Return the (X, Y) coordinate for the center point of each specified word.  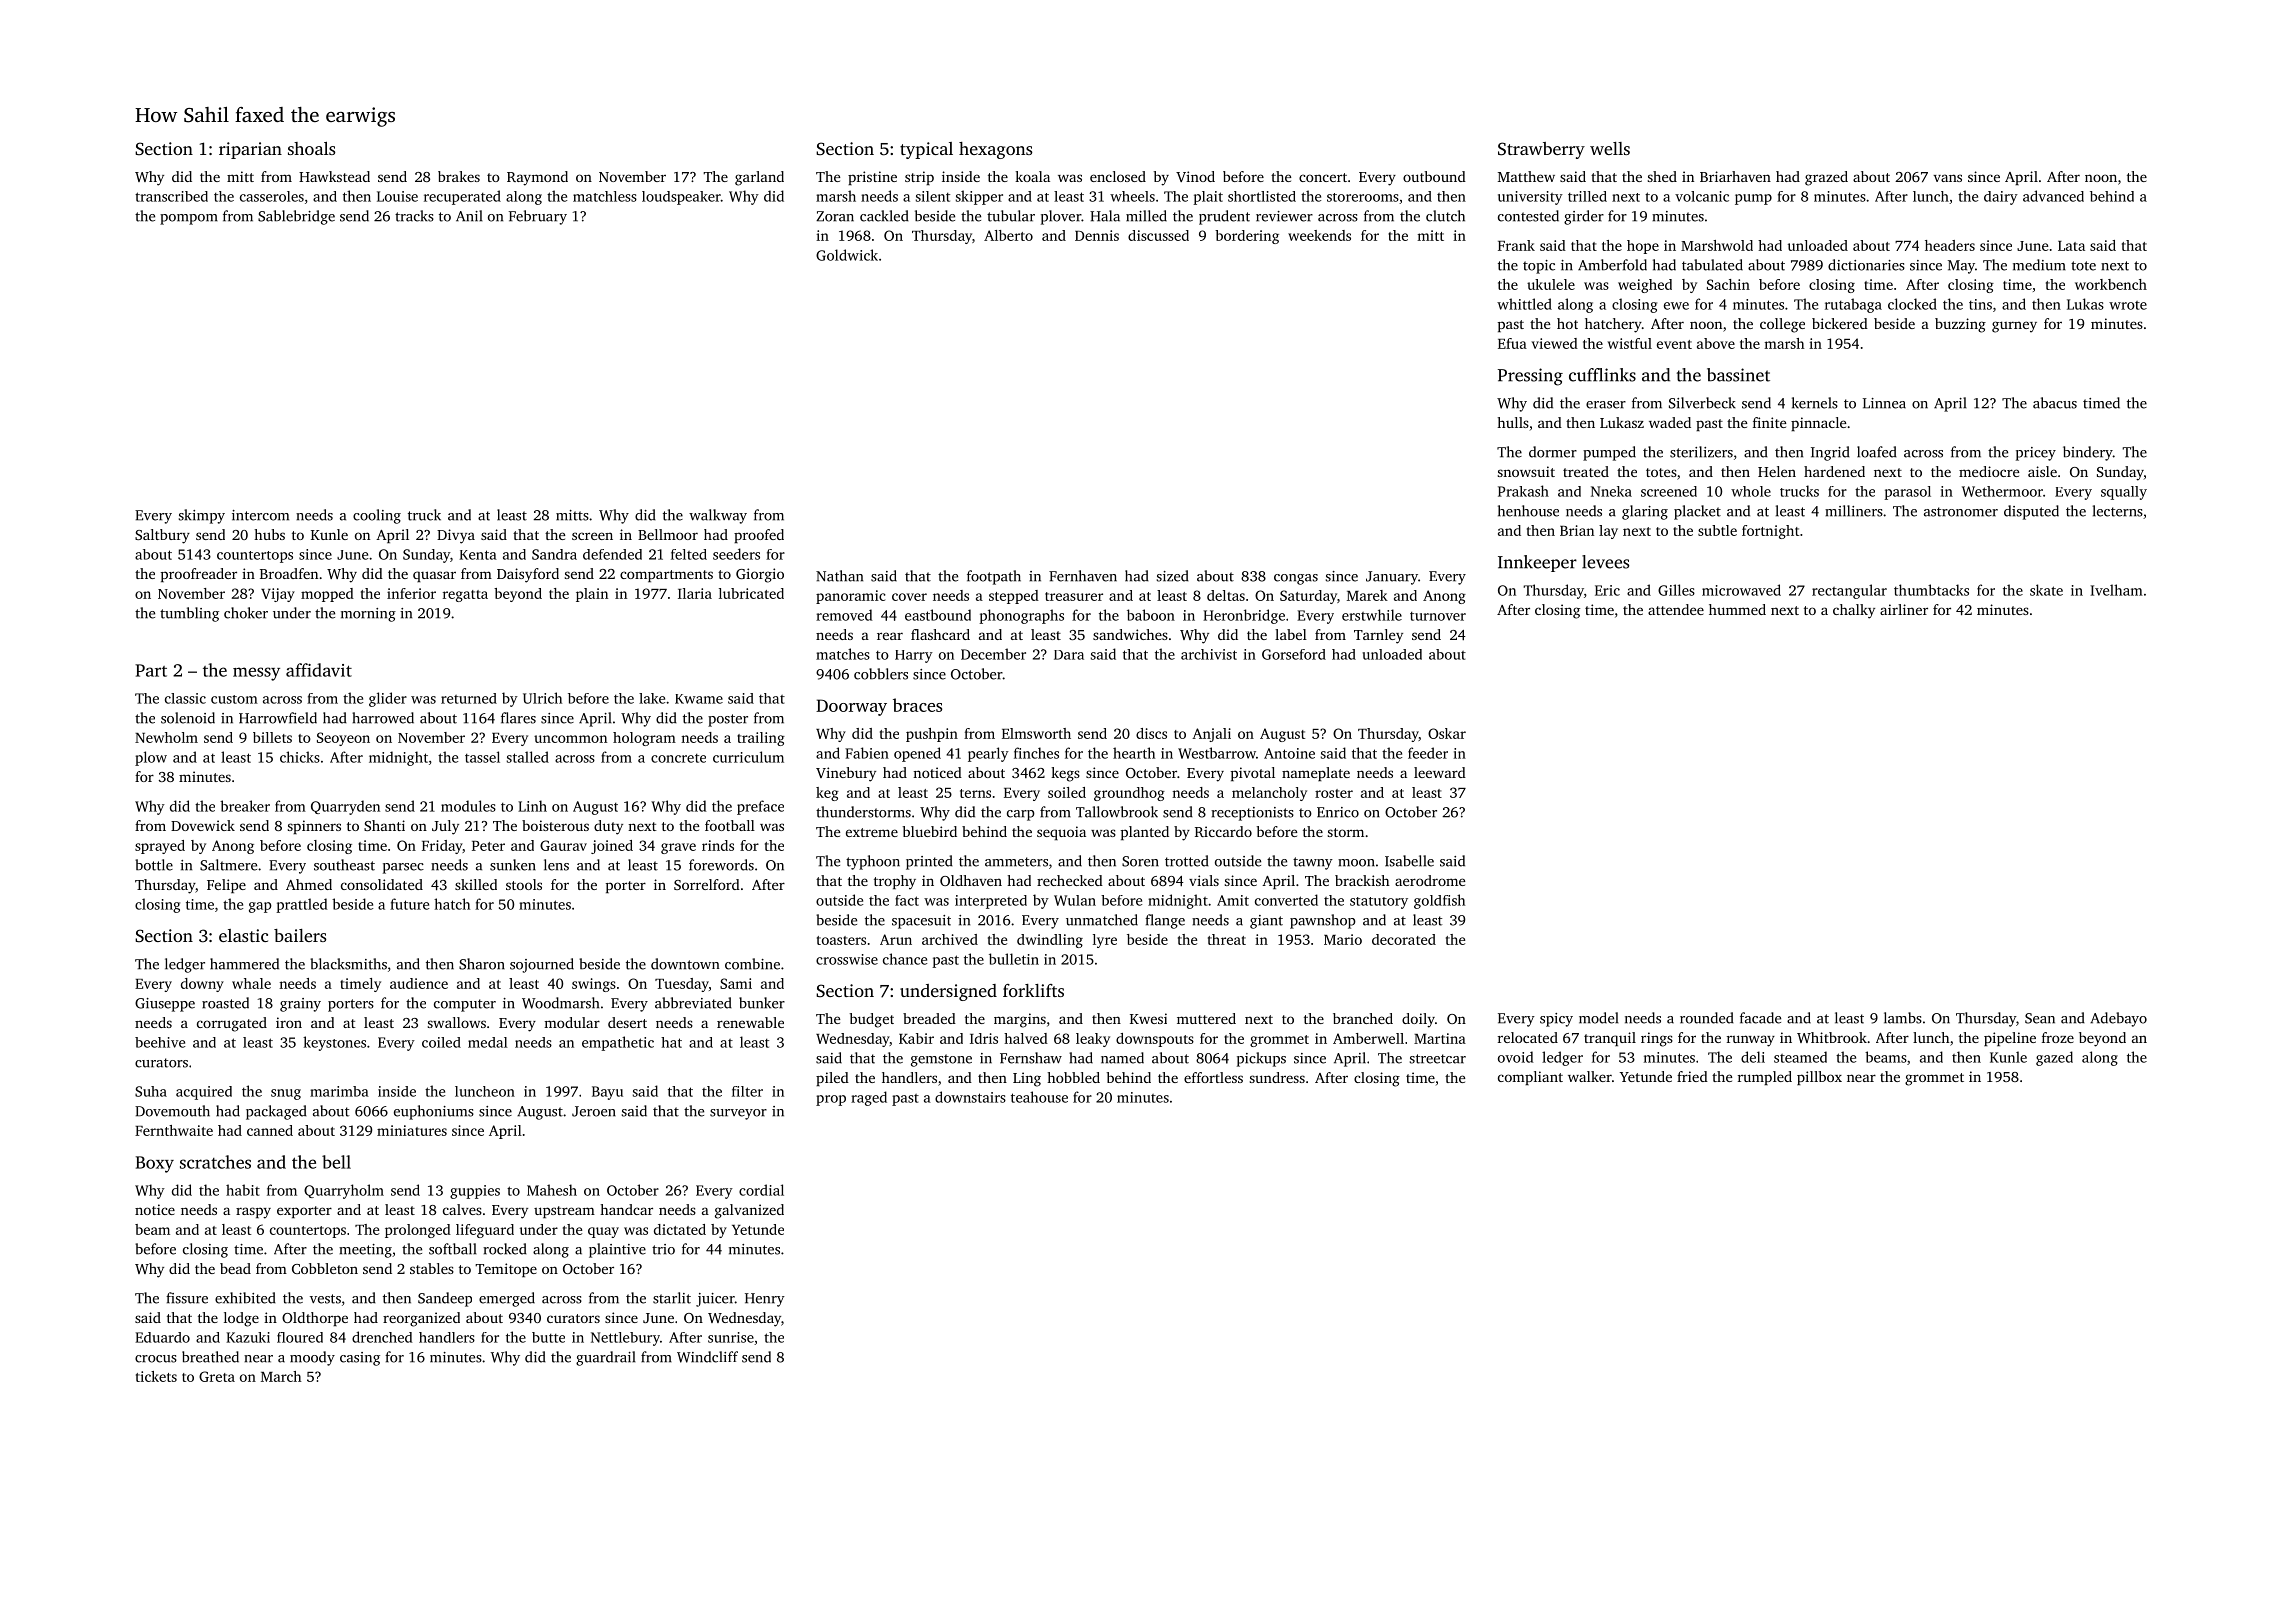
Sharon (482, 964)
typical (926, 150)
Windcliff (707, 1357)
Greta (217, 1376)
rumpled (1765, 1078)
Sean (2040, 1018)
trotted (1187, 861)
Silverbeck (1702, 403)
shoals (311, 148)
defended (612, 554)
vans (1947, 178)
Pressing (1530, 377)
